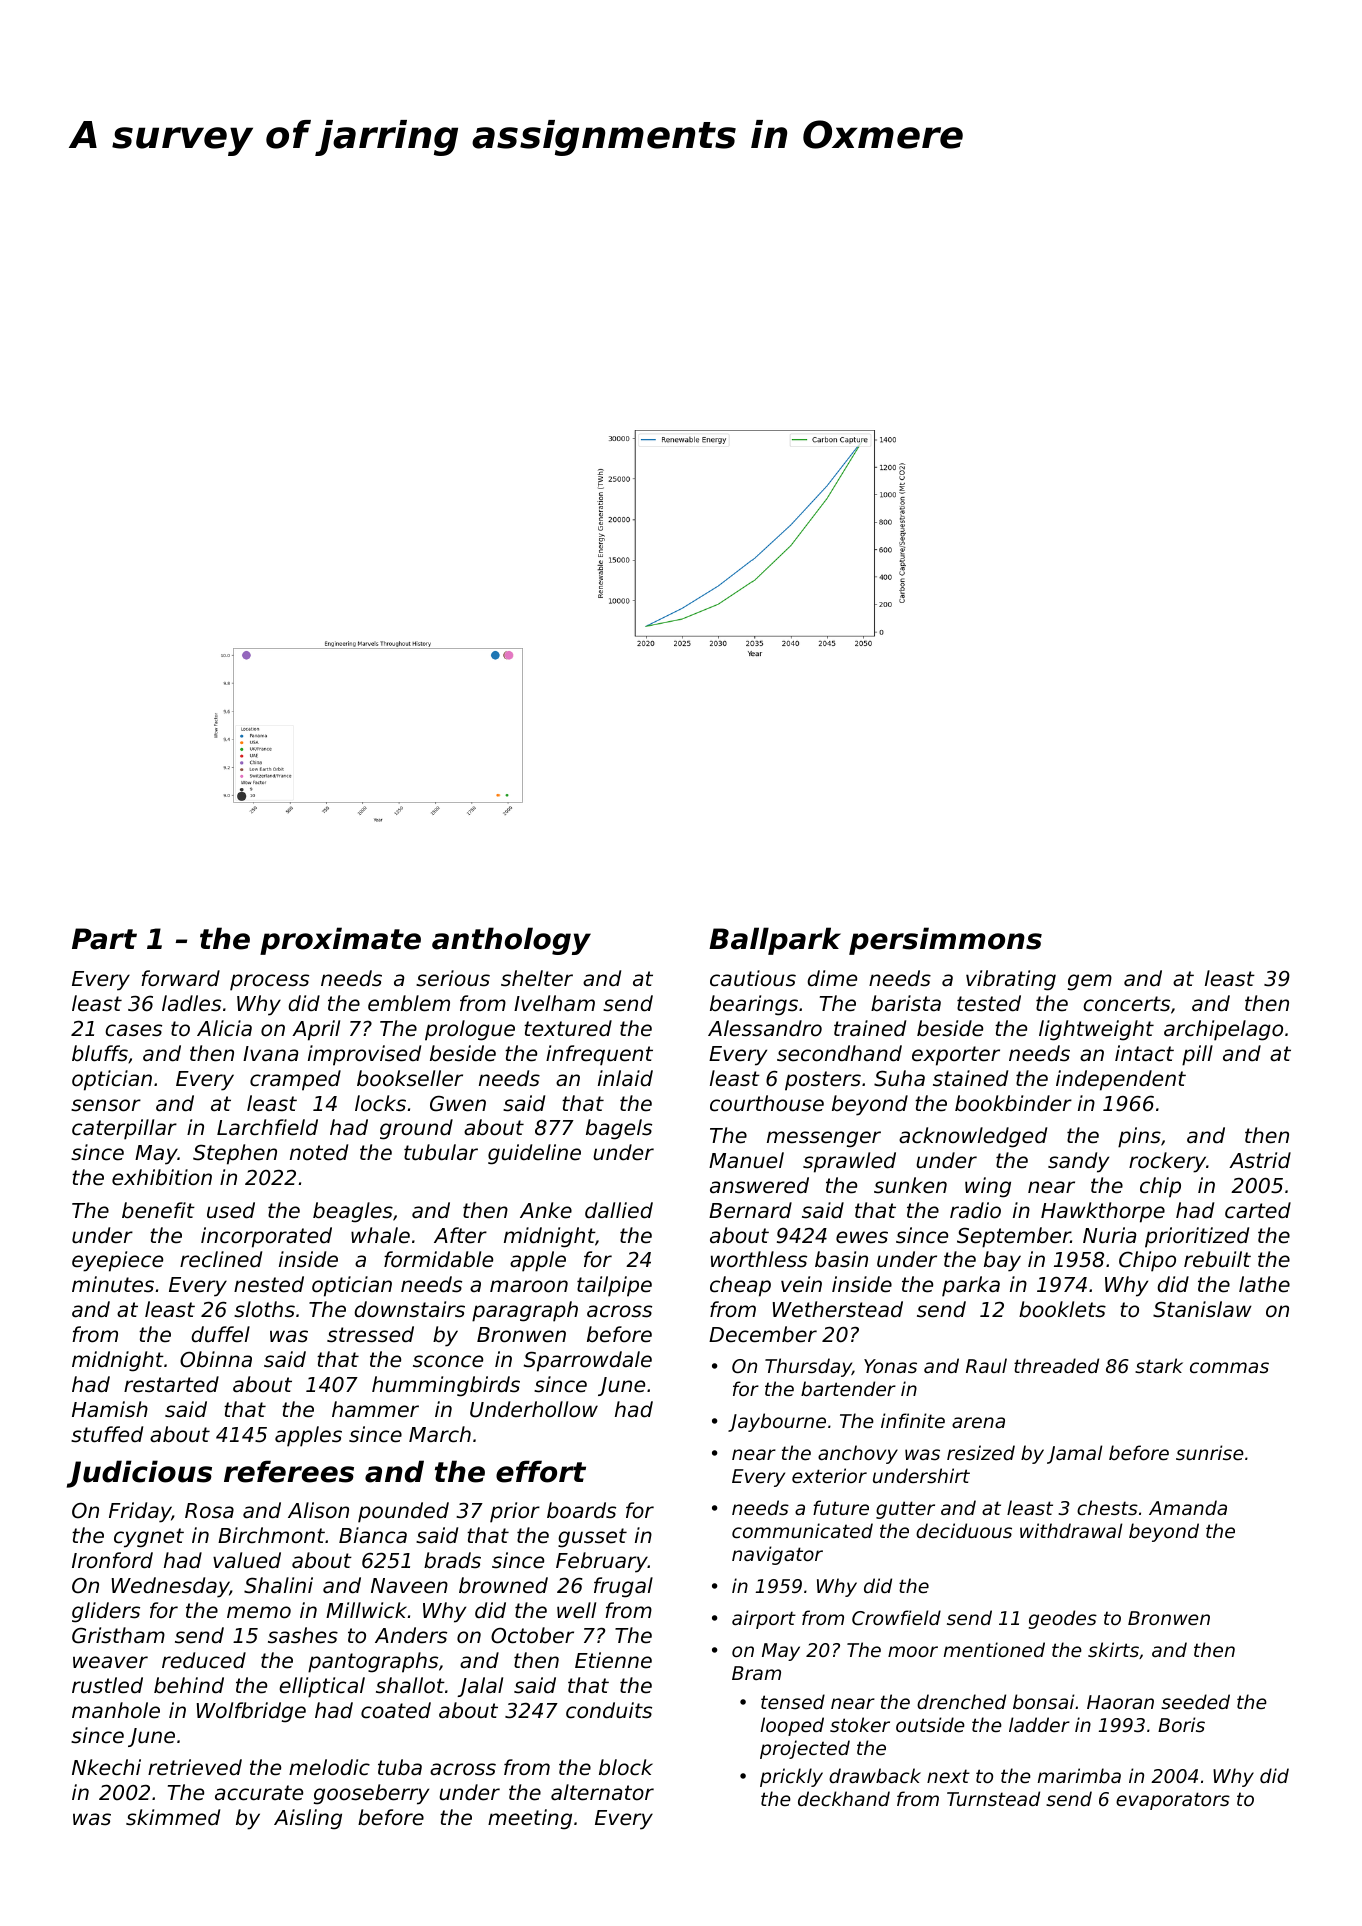  Describe the element at coordinates (173, 1817) in the image. I see `skimmed` at that location.
